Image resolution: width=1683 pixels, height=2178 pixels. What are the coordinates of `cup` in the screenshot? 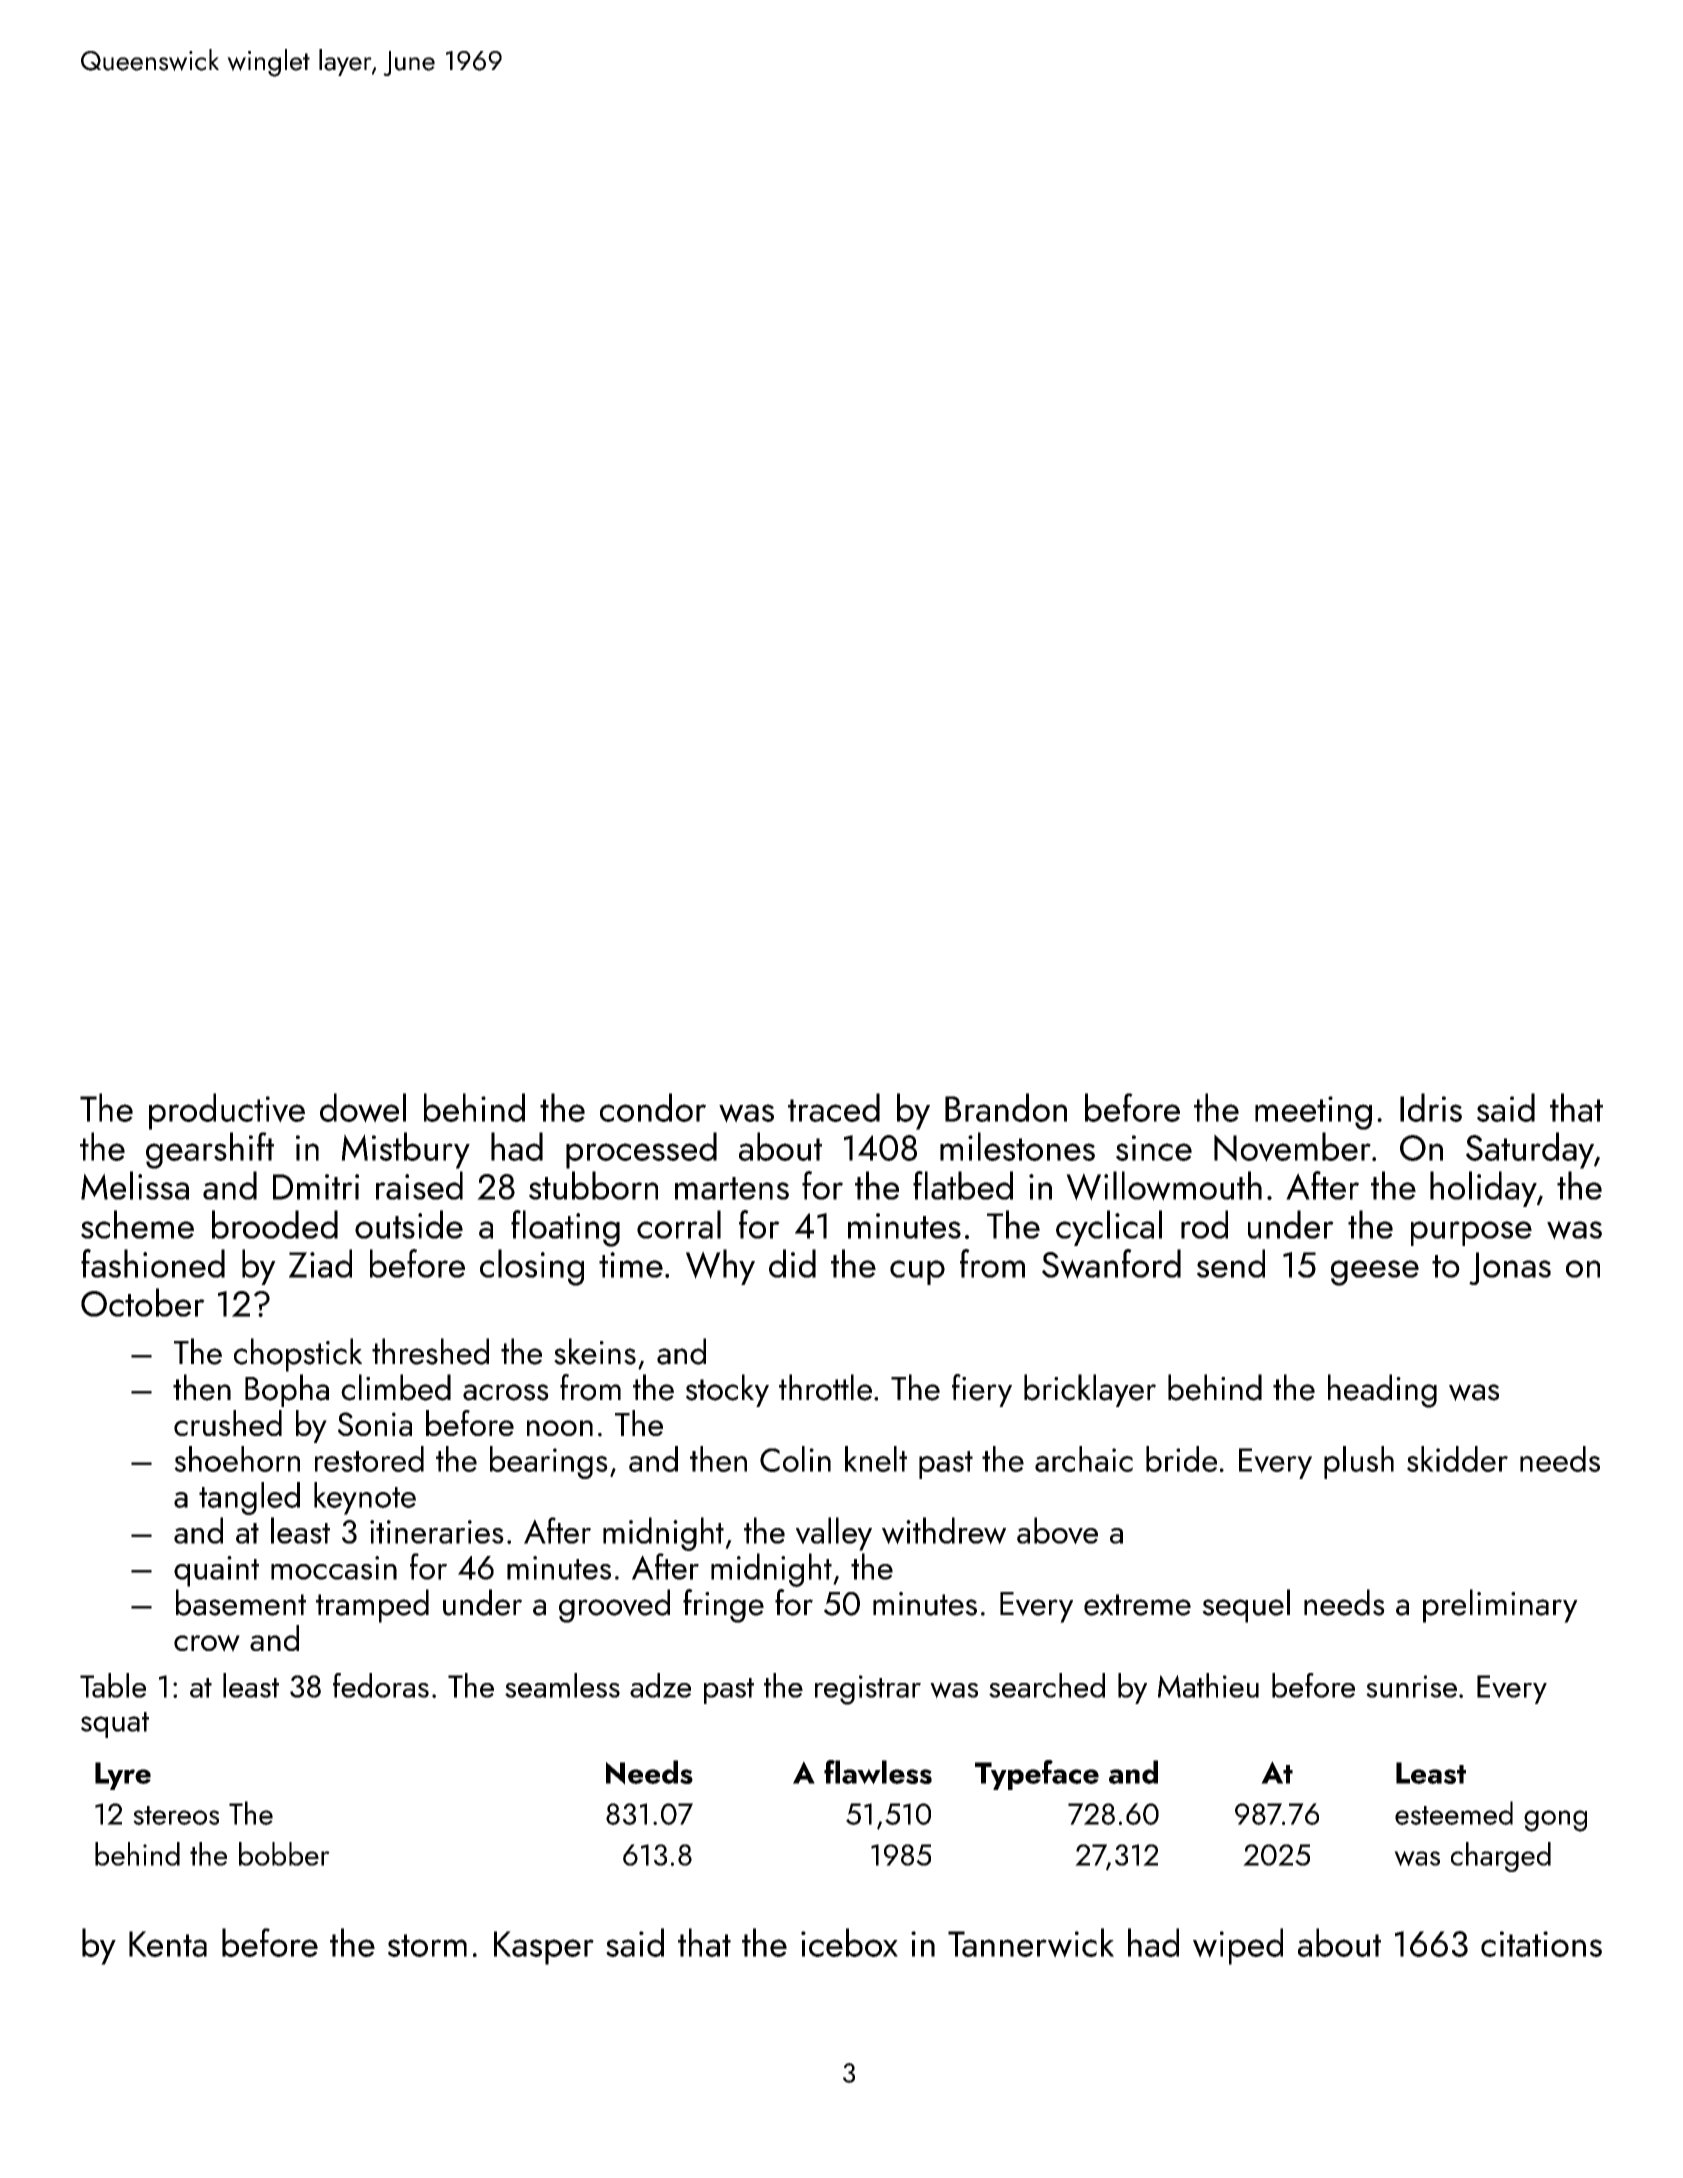 It's located at (917, 1272).
